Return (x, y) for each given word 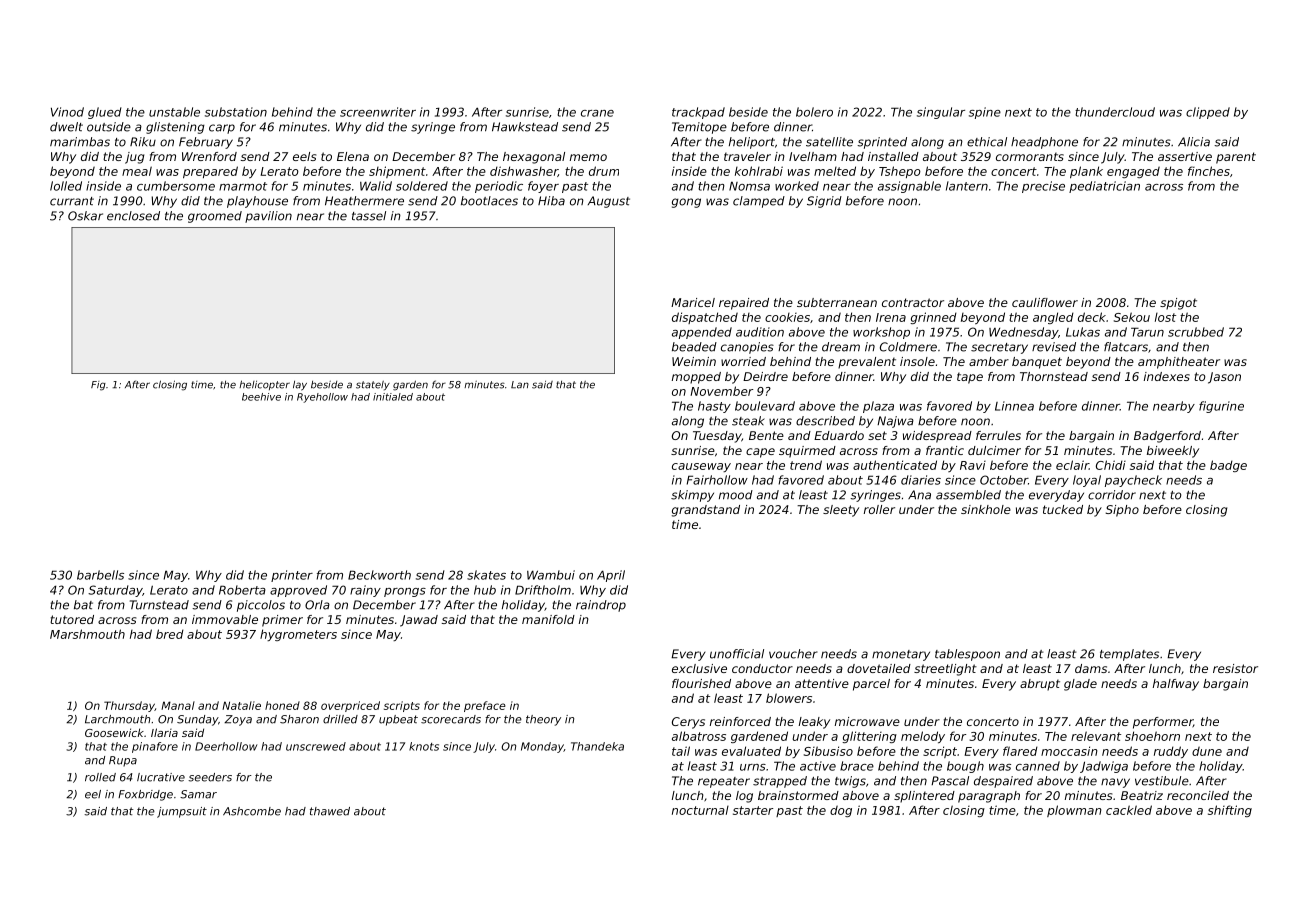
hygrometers (298, 635)
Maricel (693, 302)
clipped (1208, 113)
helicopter (264, 385)
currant (72, 201)
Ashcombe (252, 811)
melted (835, 171)
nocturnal (700, 810)
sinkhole (986, 509)
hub (485, 590)
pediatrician (1104, 187)
